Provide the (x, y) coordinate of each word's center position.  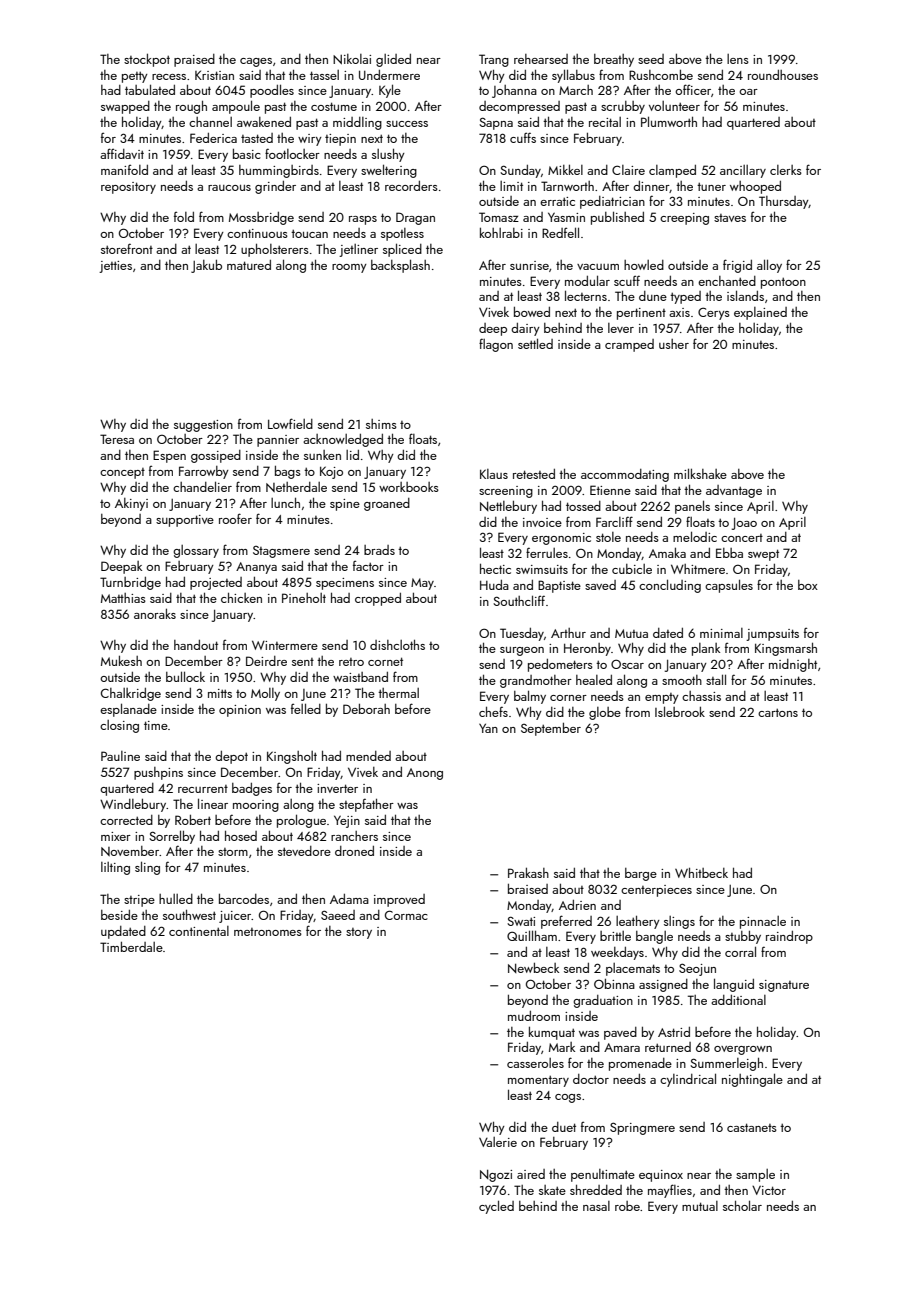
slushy (388, 155)
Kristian (214, 75)
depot (231, 757)
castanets (752, 1127)
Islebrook (680, 711)
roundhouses (783, 75)
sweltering (389, 171)
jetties (115, 267)
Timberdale (131, 947)
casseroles (535, 1063)
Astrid (674, 1032)
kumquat (552, 1033)
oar (748, 92)
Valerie (498, 1142)
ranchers (354, 836)
